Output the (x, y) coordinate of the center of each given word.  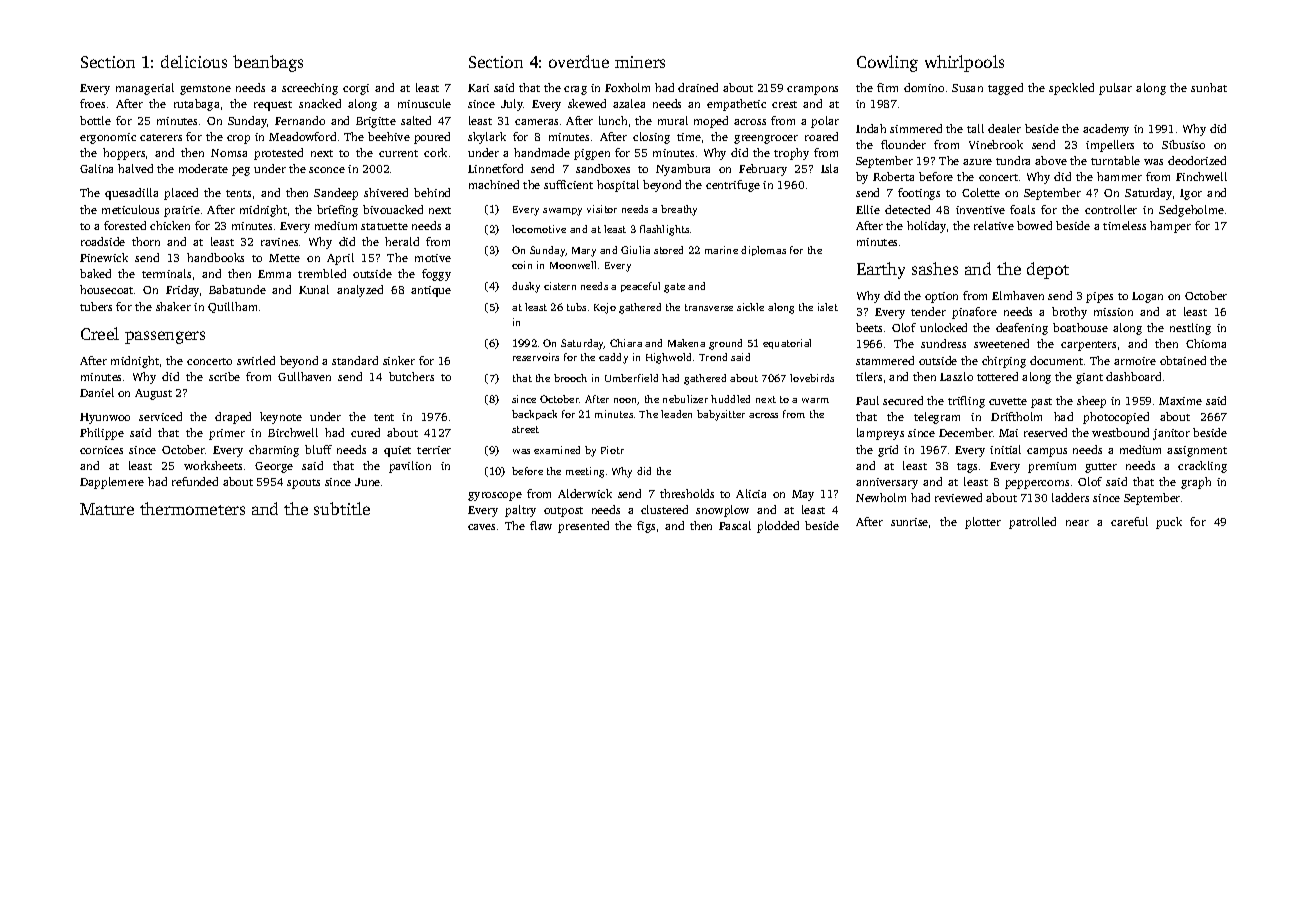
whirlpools (964, 63)
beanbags (268, 63)
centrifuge (733, 186)
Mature (107, 509)
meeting (585, 472)
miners (640, 62)
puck (1169, 523)
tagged (1005, 89)
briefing (337, 211)
